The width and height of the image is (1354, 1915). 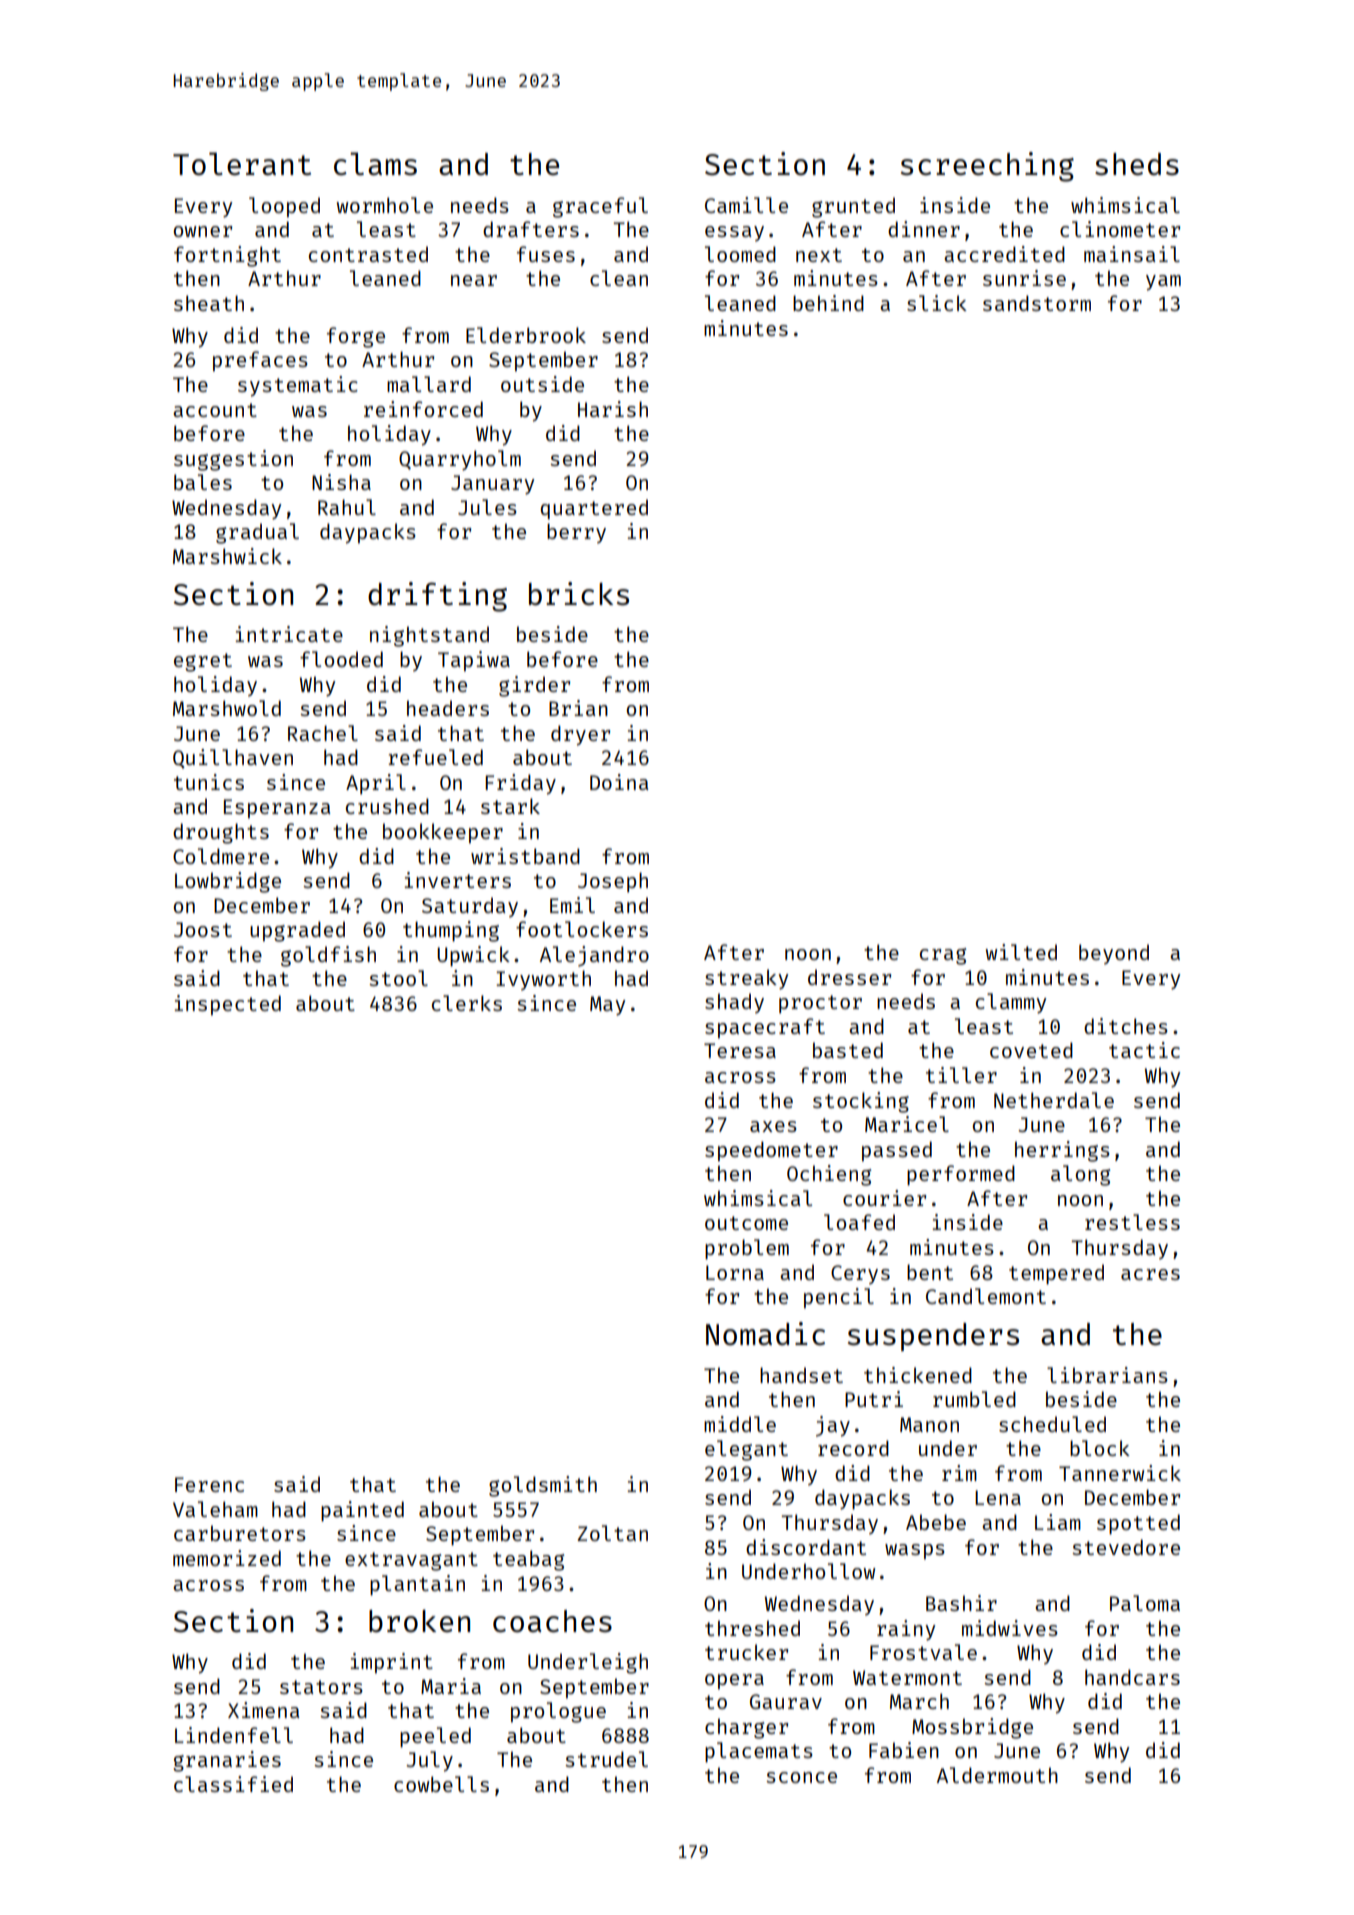 I want to click on classified, so click(x=233, y=1784).
